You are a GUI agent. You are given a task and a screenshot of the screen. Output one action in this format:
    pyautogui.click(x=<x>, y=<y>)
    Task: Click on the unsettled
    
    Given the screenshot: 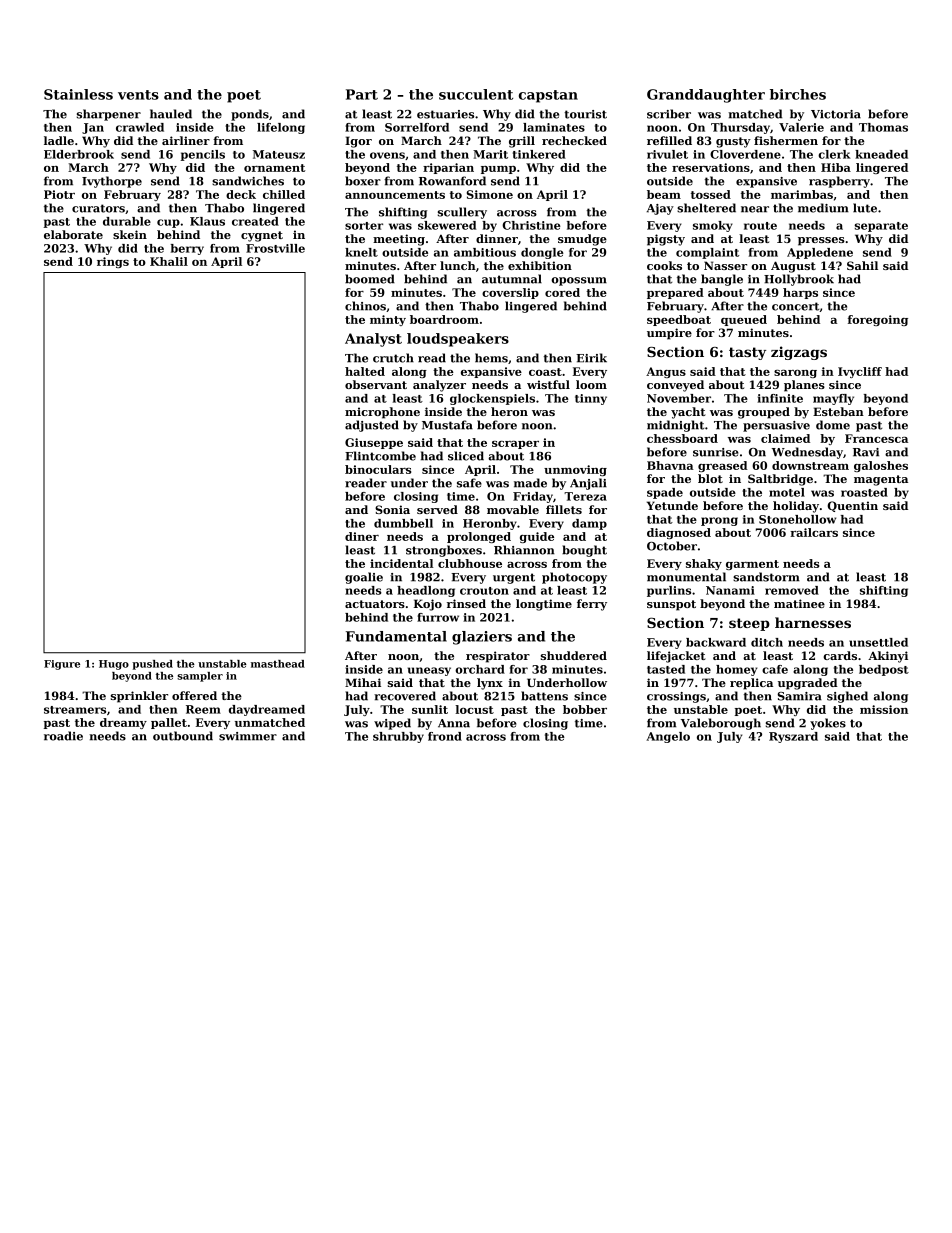 What is the action you would take?
    pyautogui.click(x=878, y=642)
